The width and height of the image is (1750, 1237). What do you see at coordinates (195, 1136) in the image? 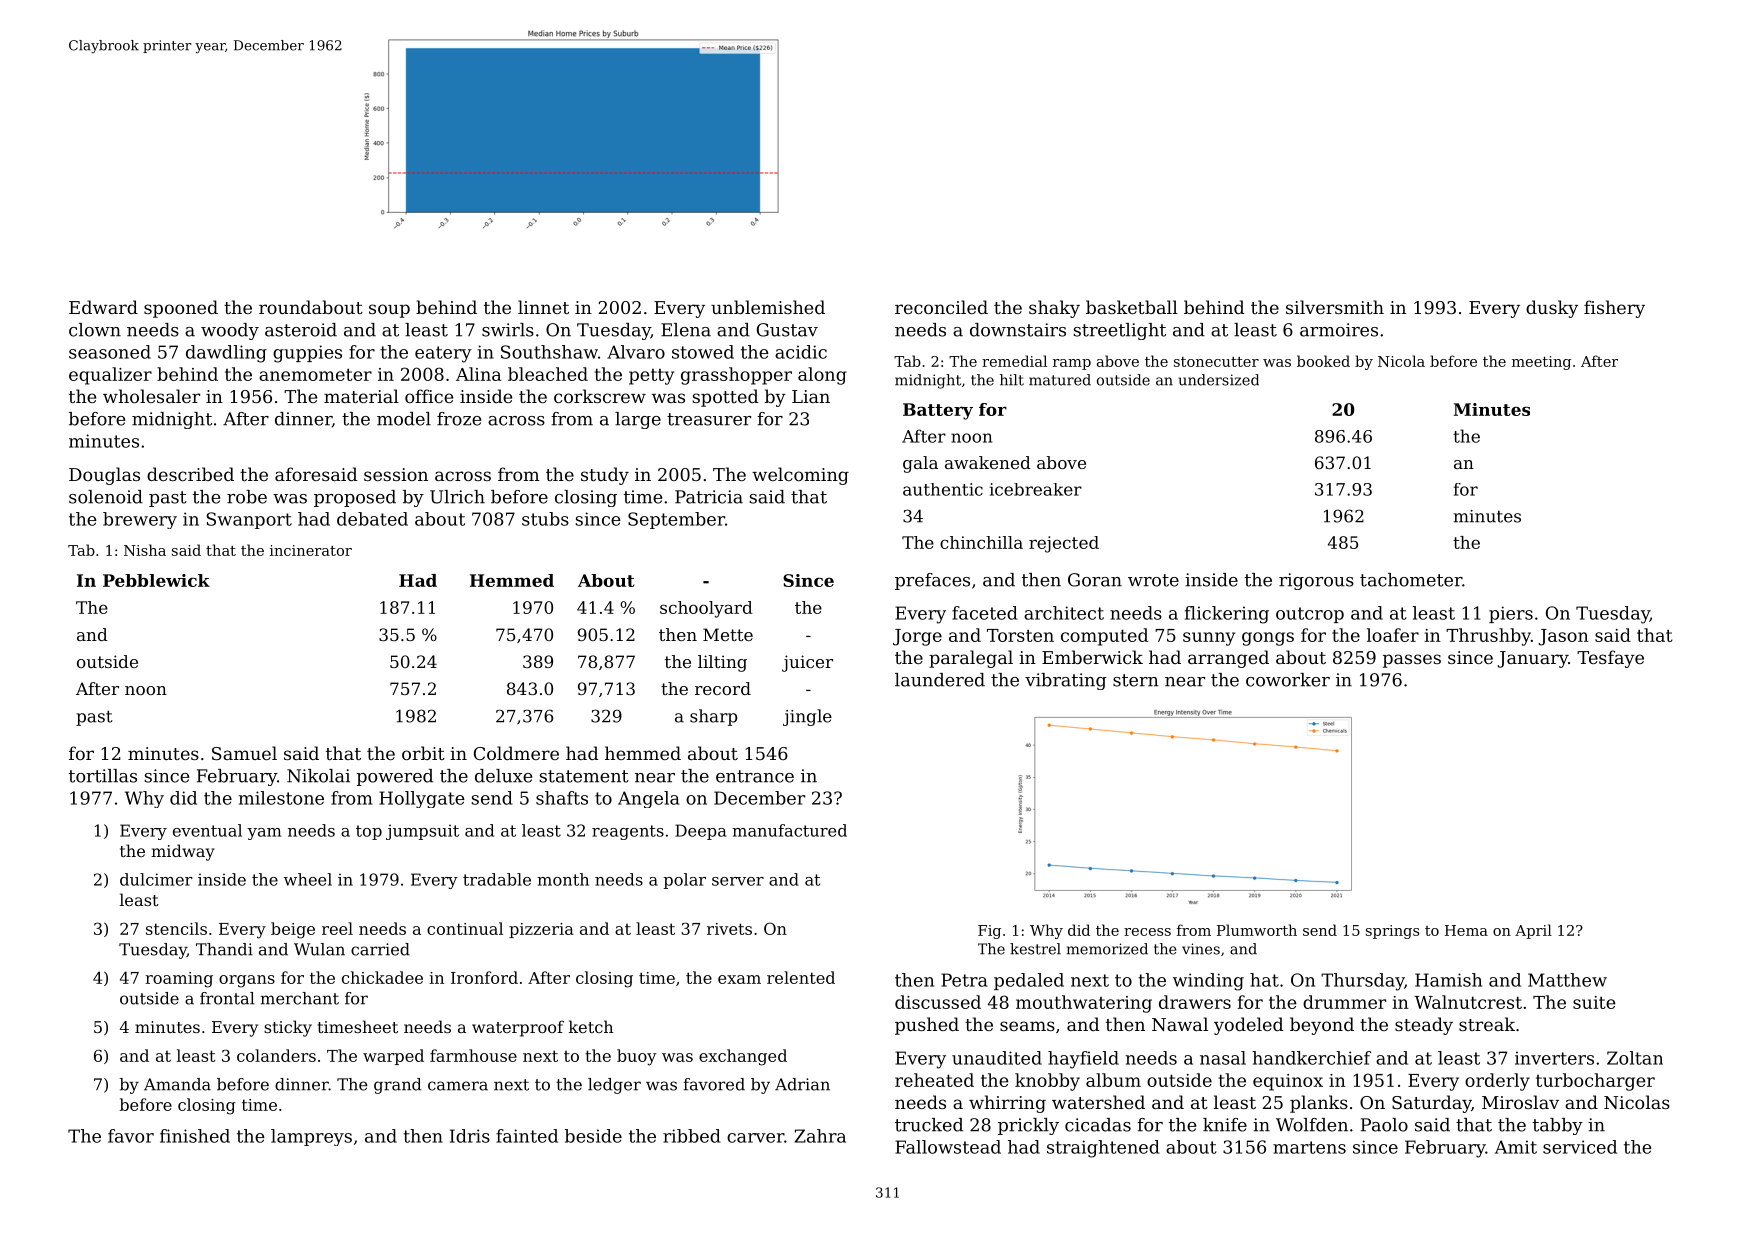
I see `finished` at bounding box center [195, 1136].
